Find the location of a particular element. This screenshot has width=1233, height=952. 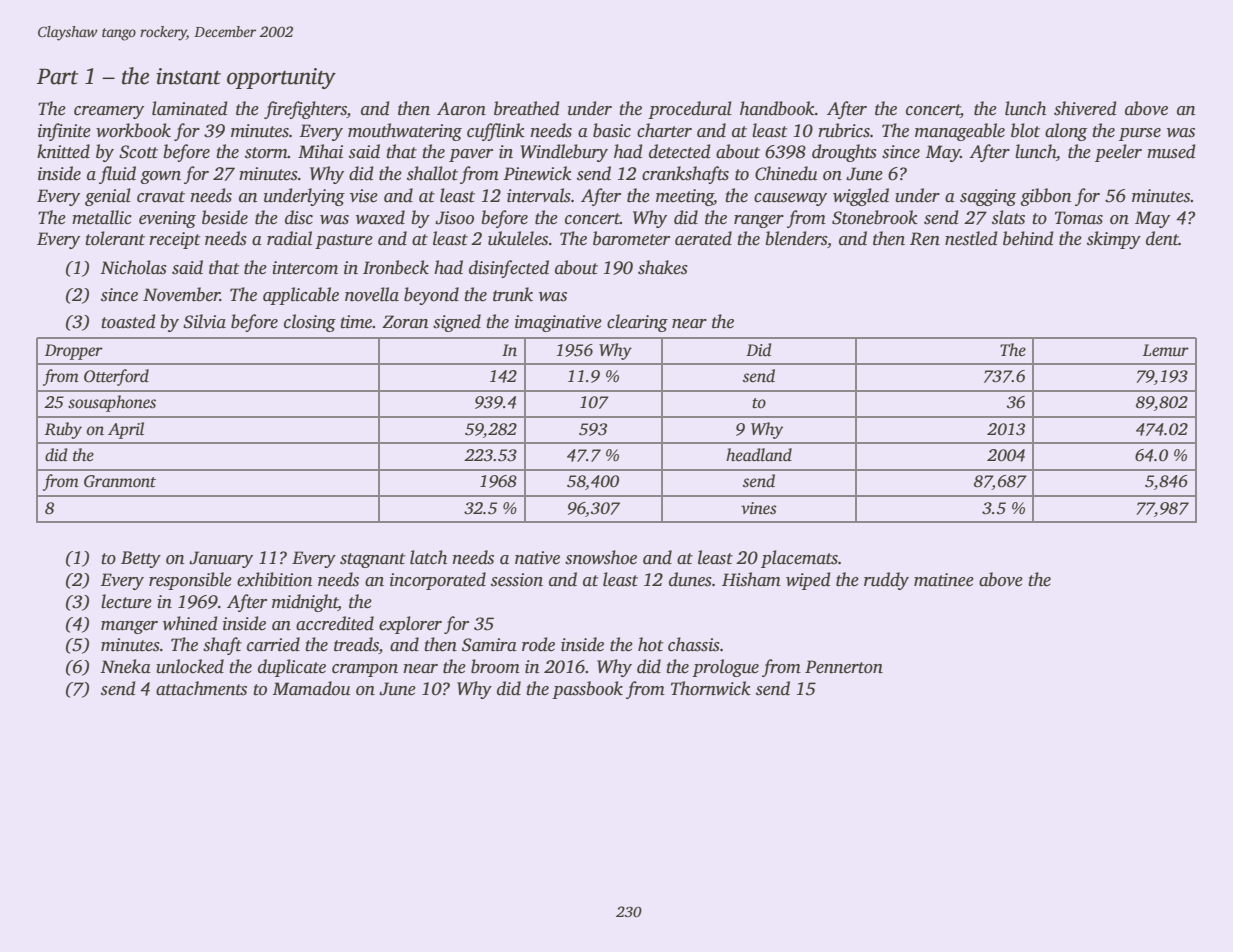

Aaron is located at coordinates (461, 109).
